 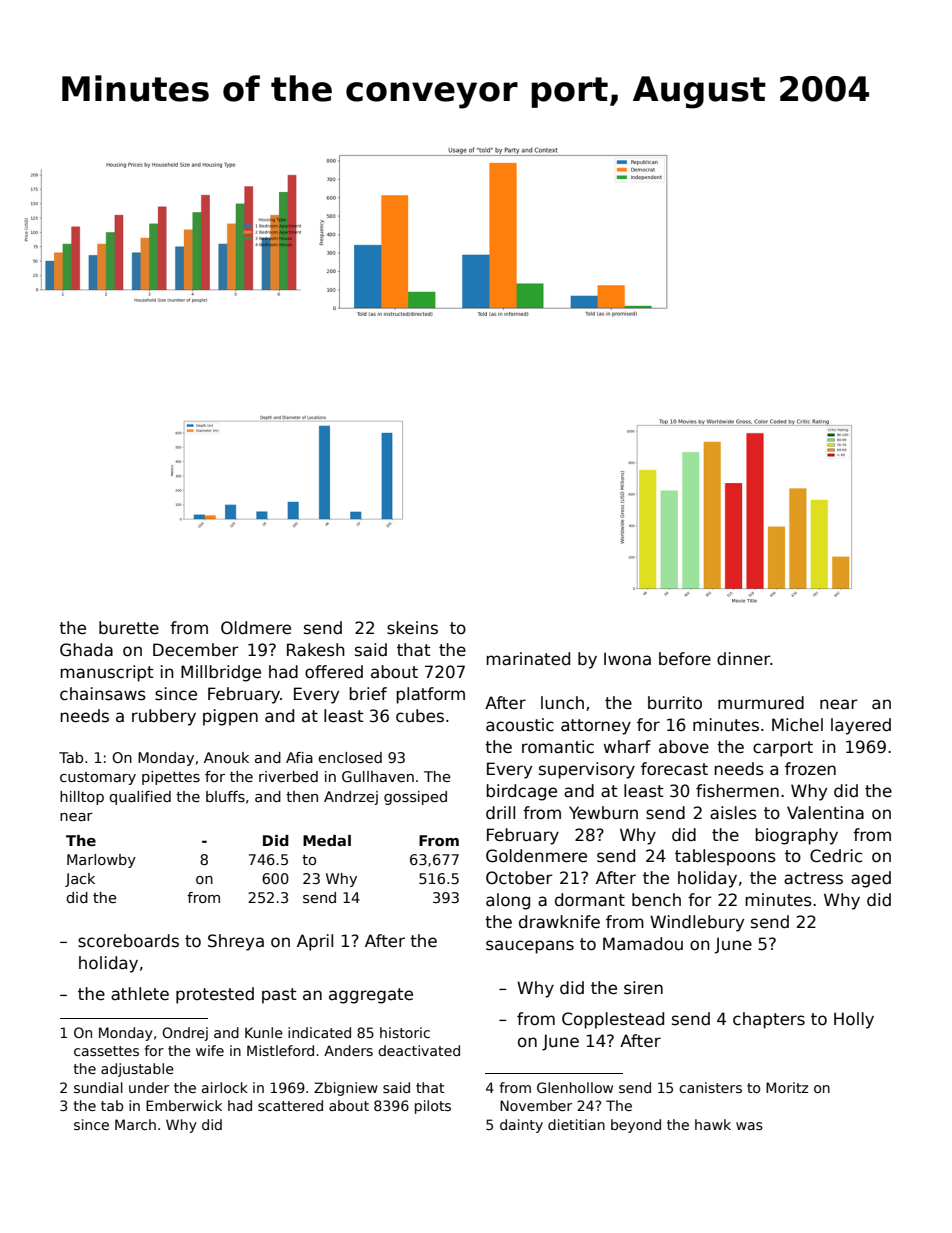 I want to click on Goldenmere, so click(x=536, y=856).
